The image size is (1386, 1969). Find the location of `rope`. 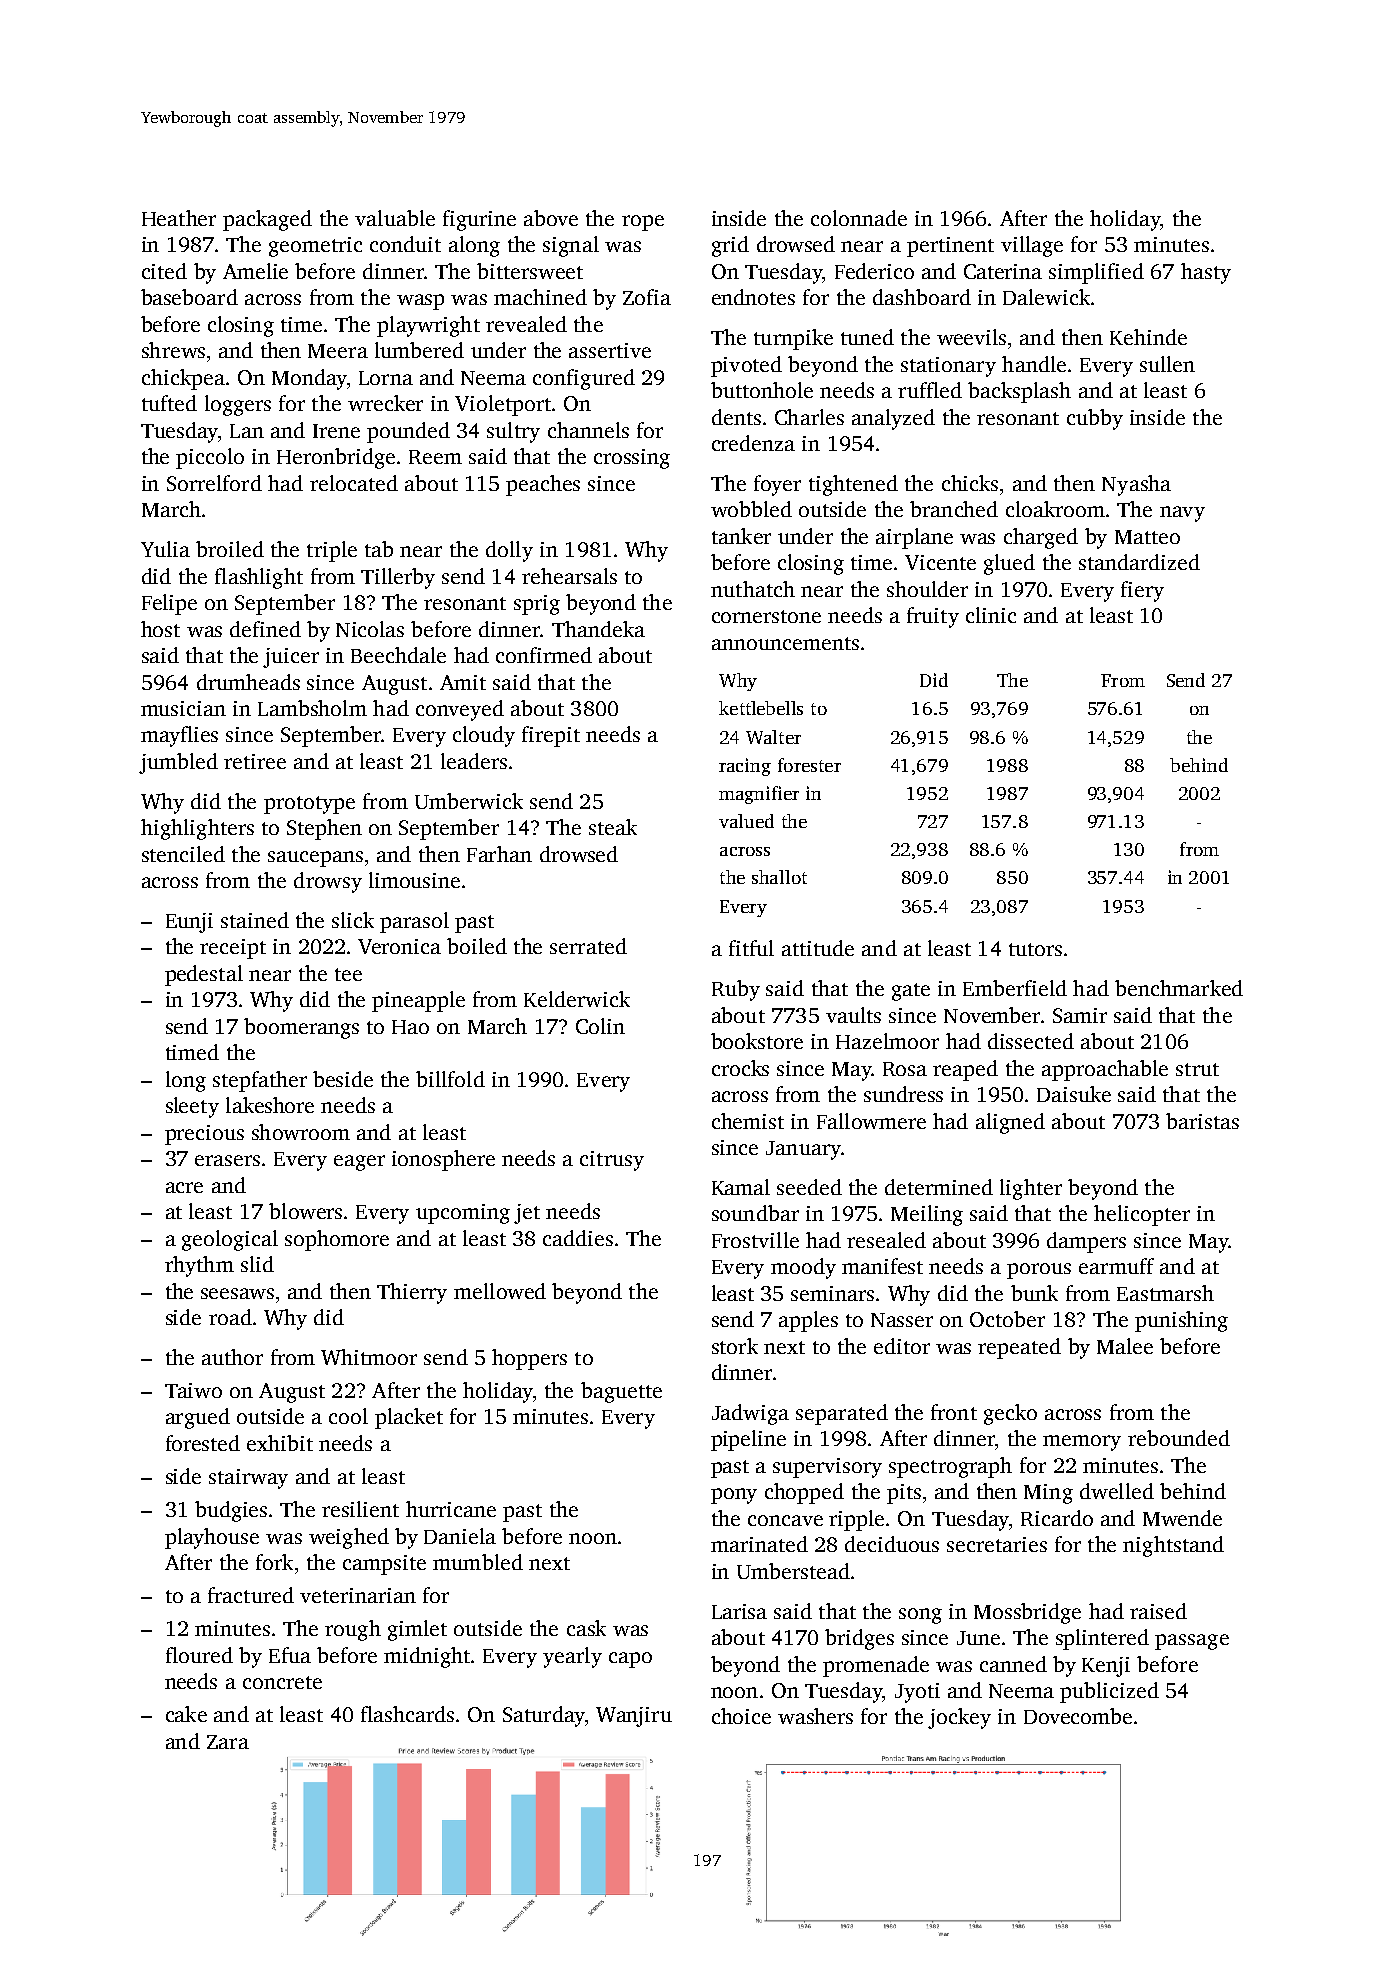

rope is located at coordinates (643, 223).
